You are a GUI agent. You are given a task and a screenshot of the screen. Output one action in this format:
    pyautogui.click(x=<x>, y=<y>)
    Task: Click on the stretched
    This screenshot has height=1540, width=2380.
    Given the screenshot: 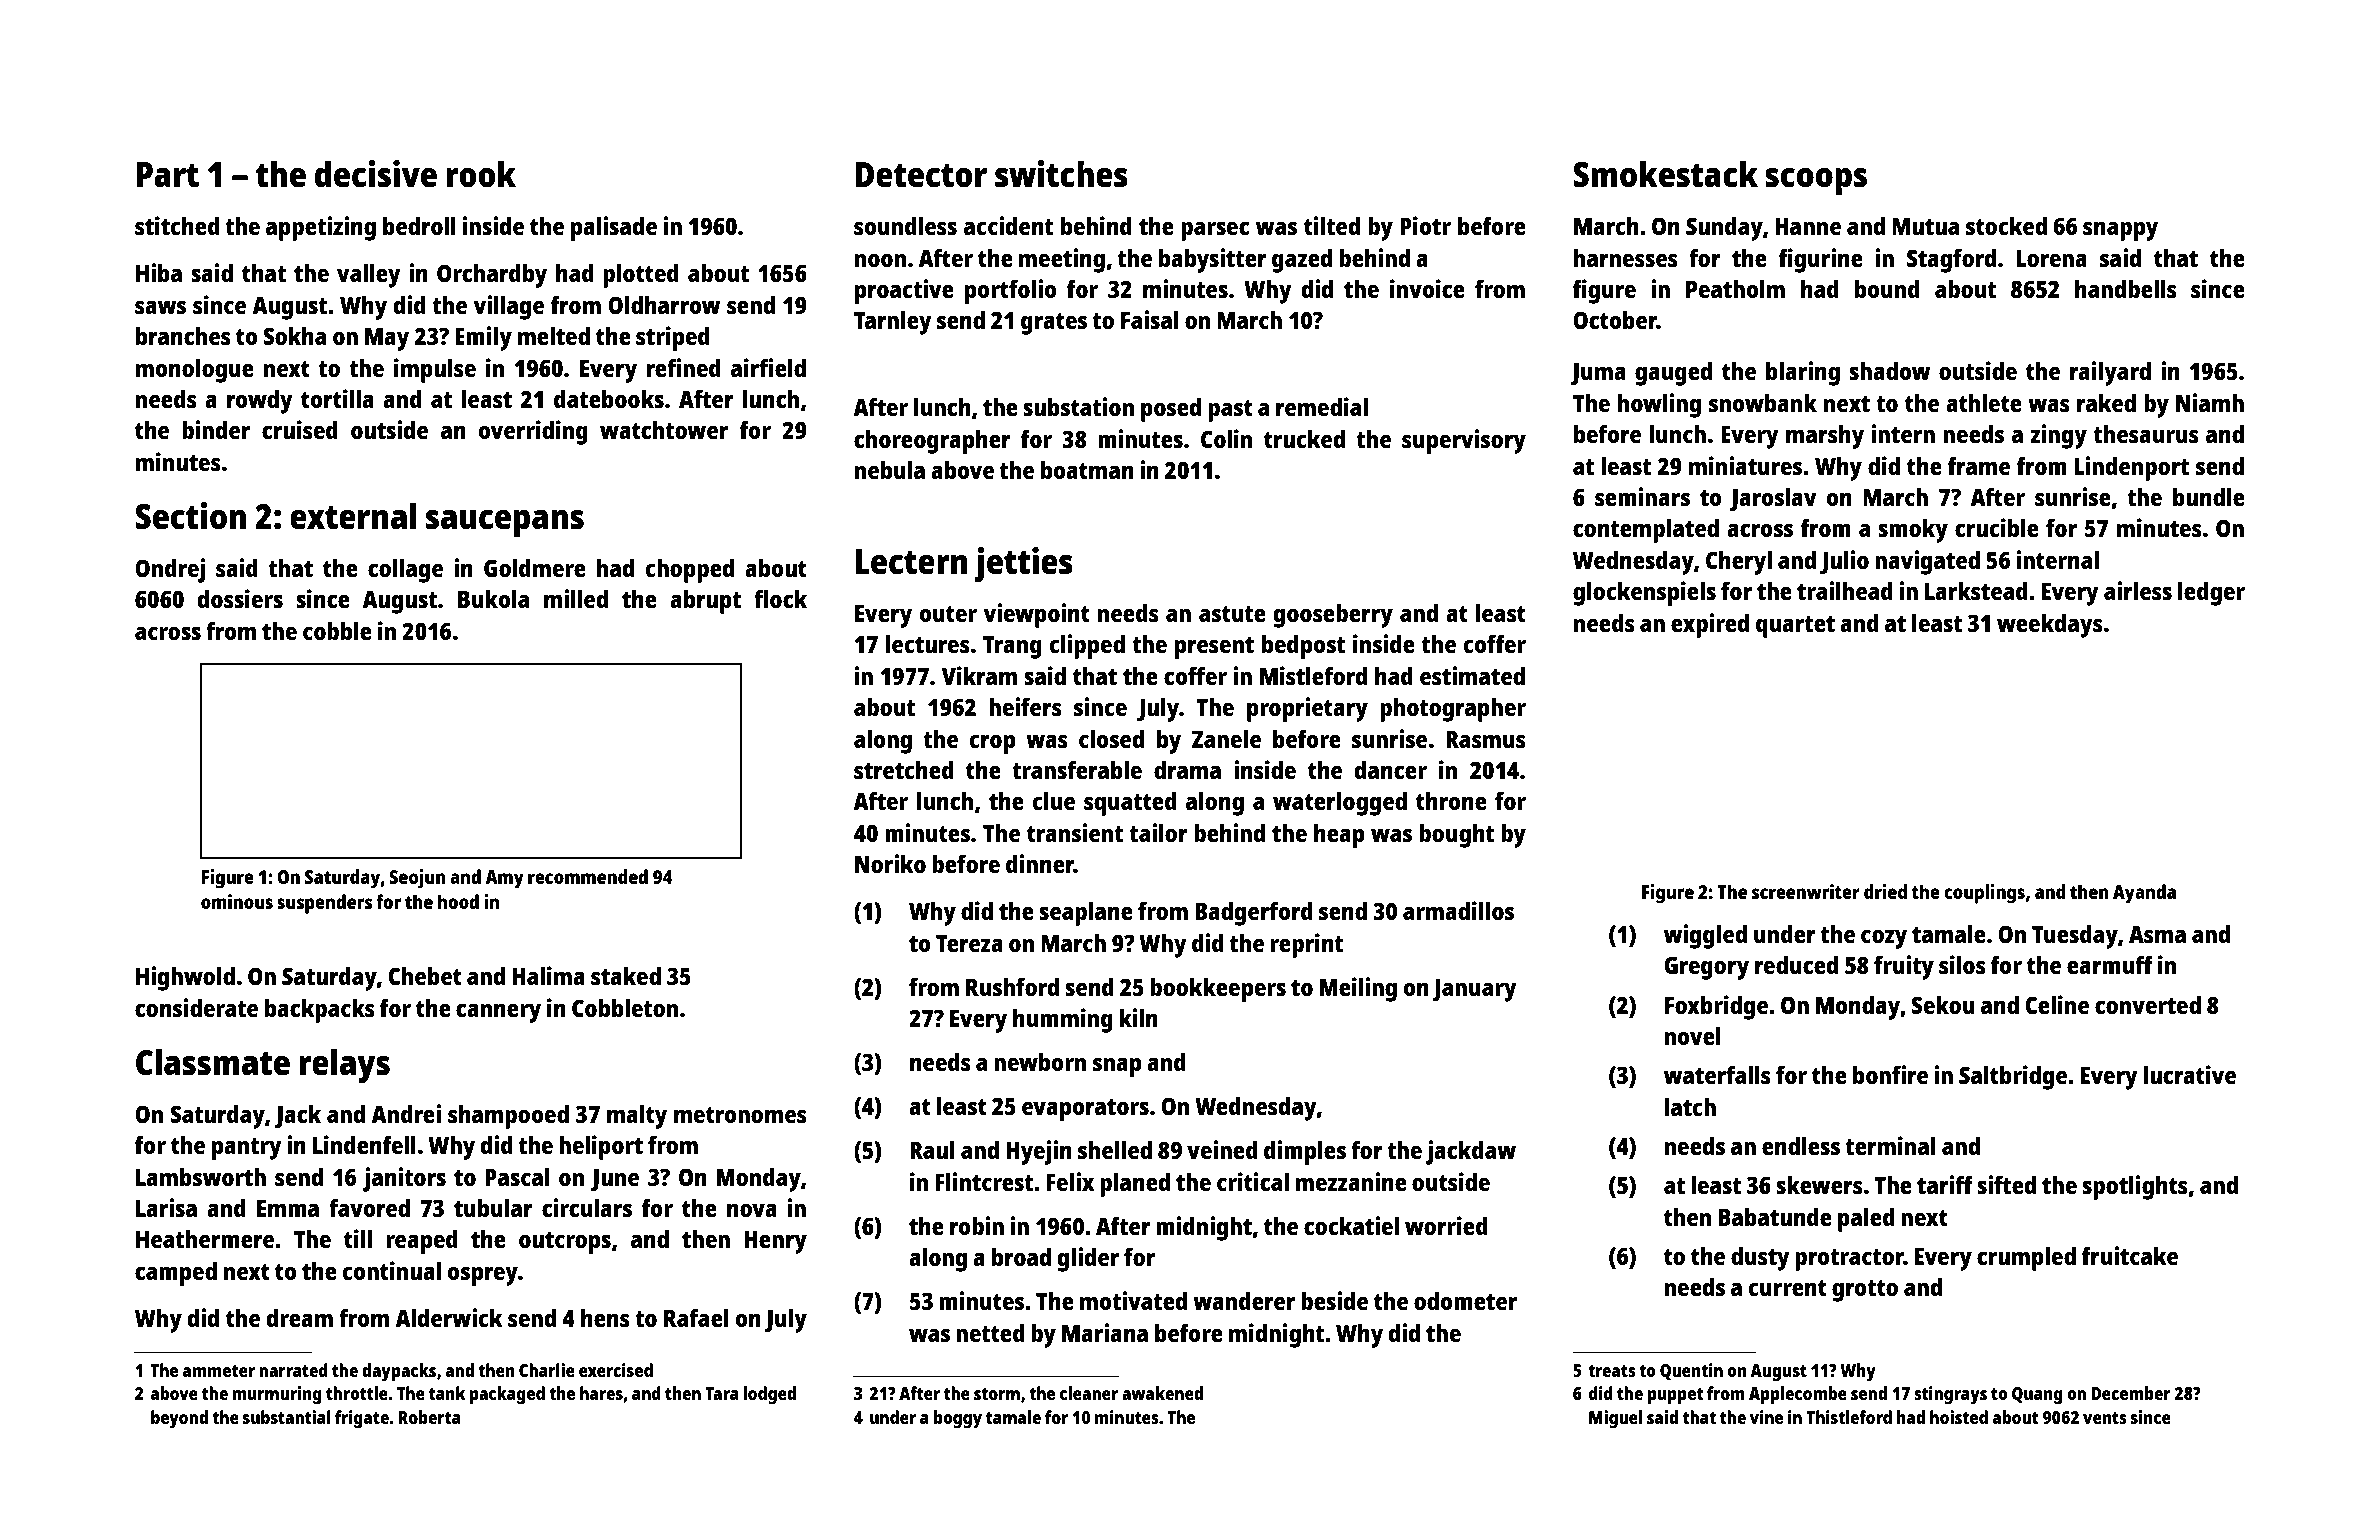 What is the action you would take?
    pyautogui.click(x=904, y=769)
